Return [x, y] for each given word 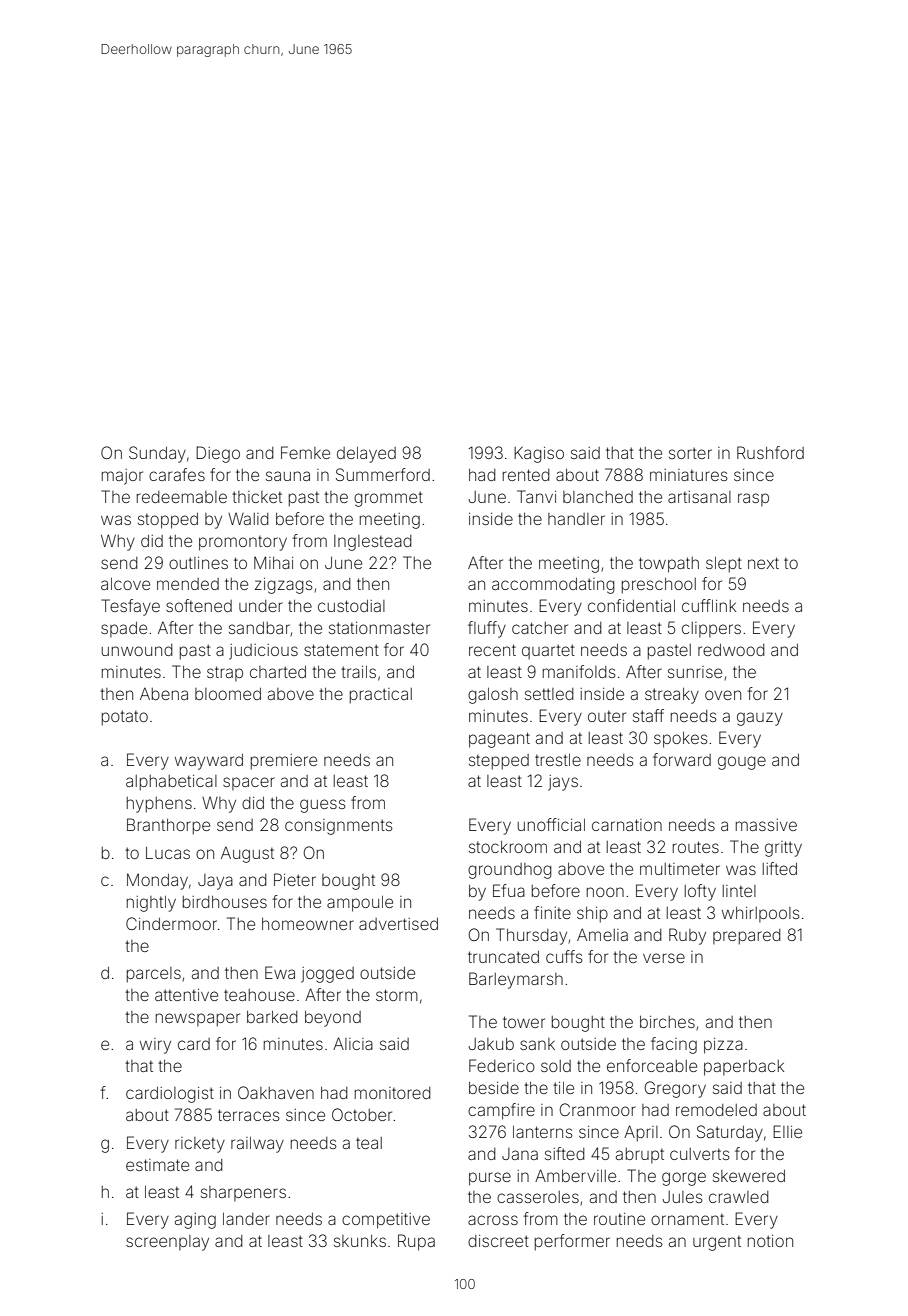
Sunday [157, 454]
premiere [284, 762]
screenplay [167, 1243]
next [763, 563]
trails [358, 672]
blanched [598, 497]
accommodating [553, 586]
